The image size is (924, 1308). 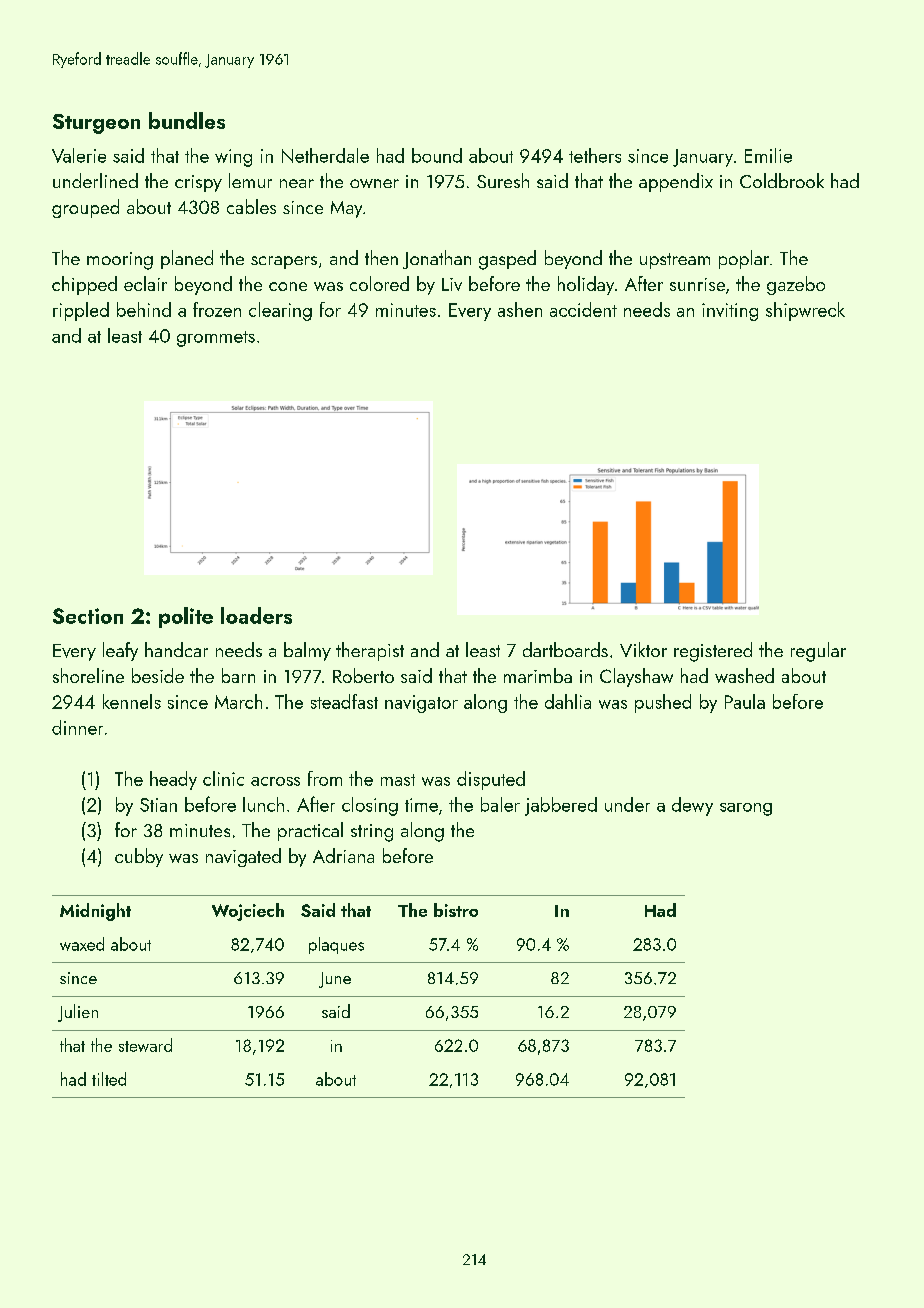 What do you see at coordinates (325, 155) in the document?
I see `Netherdale` at bounding box center [325, 155].
